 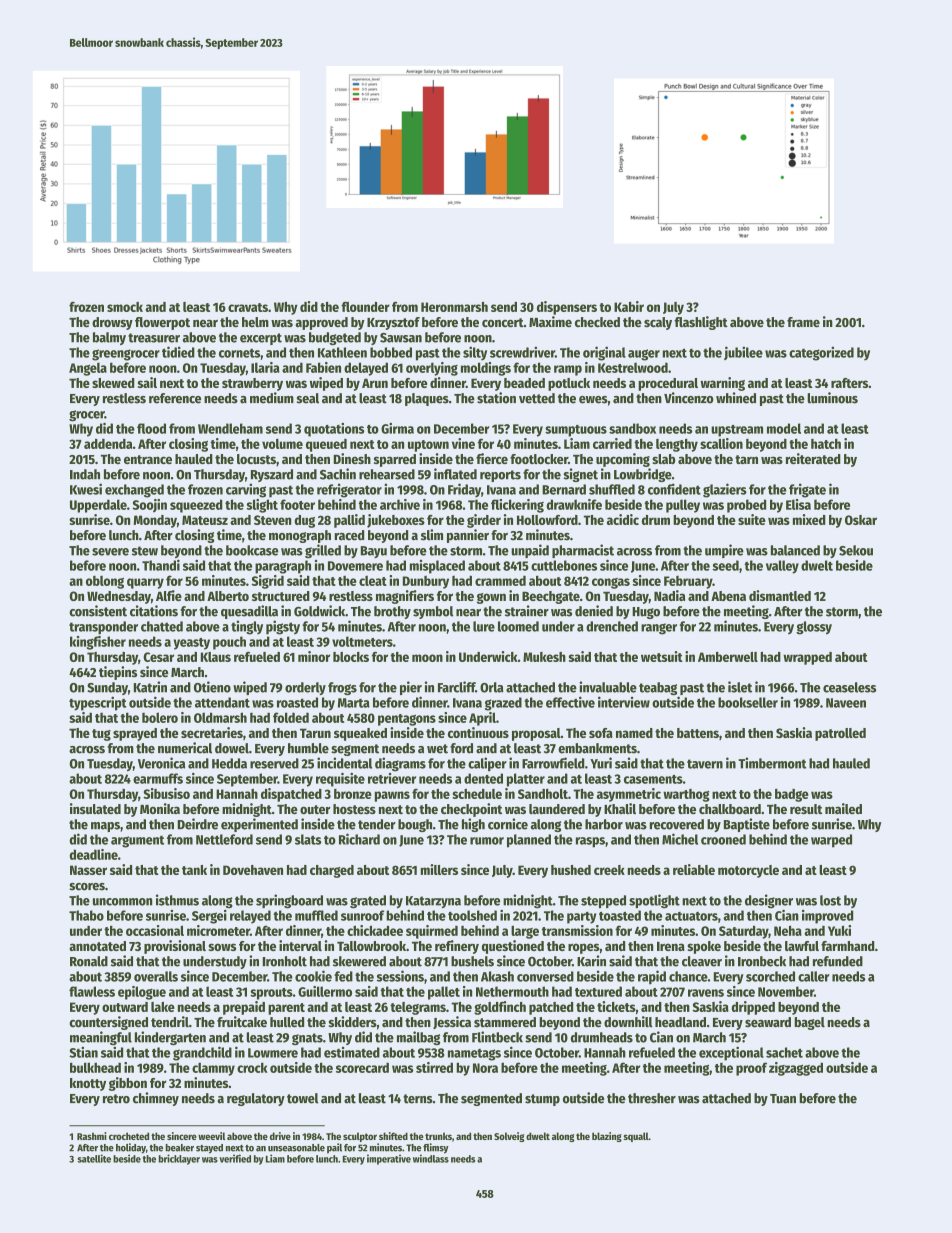 I want to click on glossy, so click(x=814, y=628).
